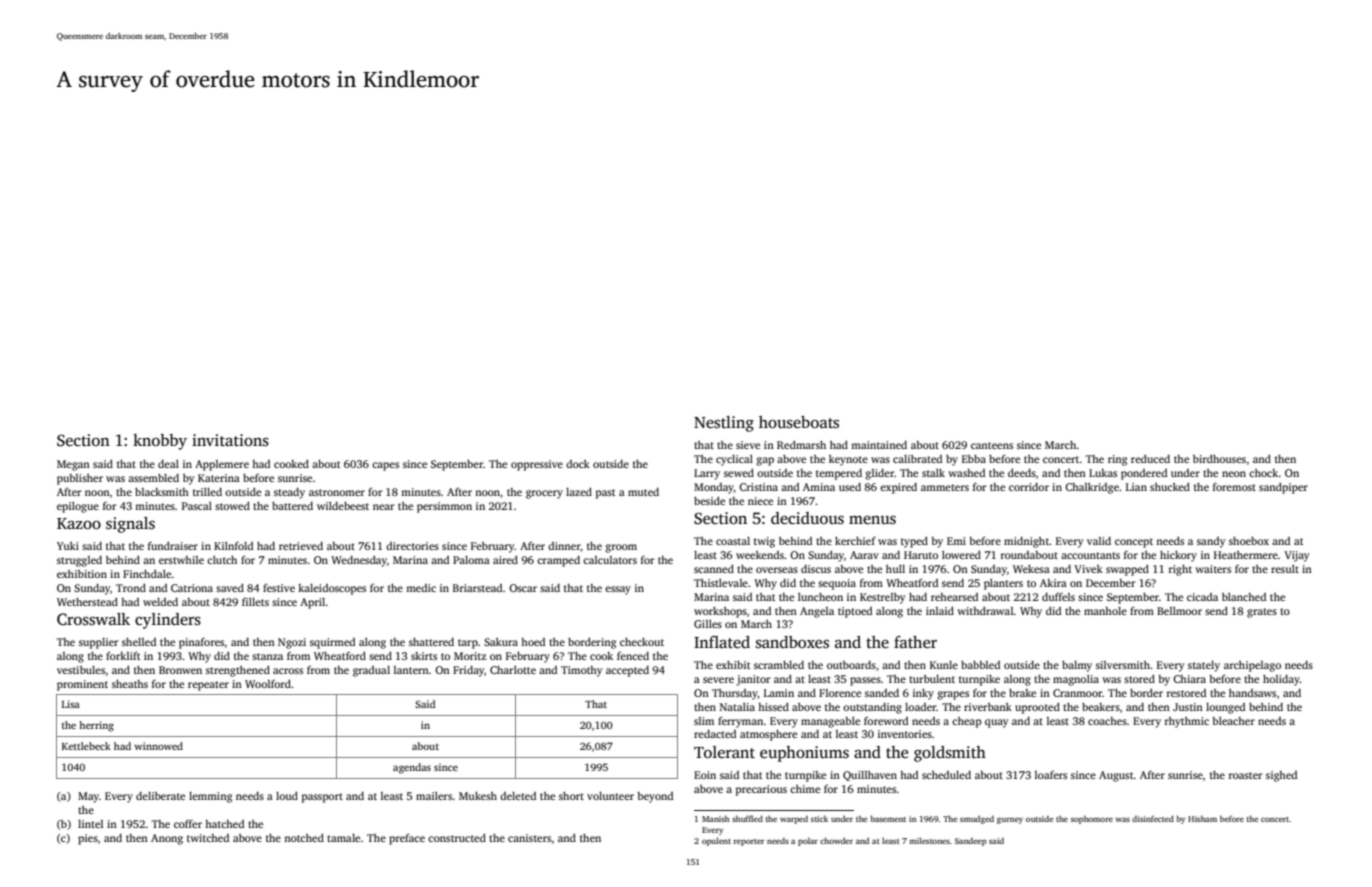  What do you see at coordinates (1123, 665) in the screenshot?
I see `silversmith` at bounding box center [1123, 665].
